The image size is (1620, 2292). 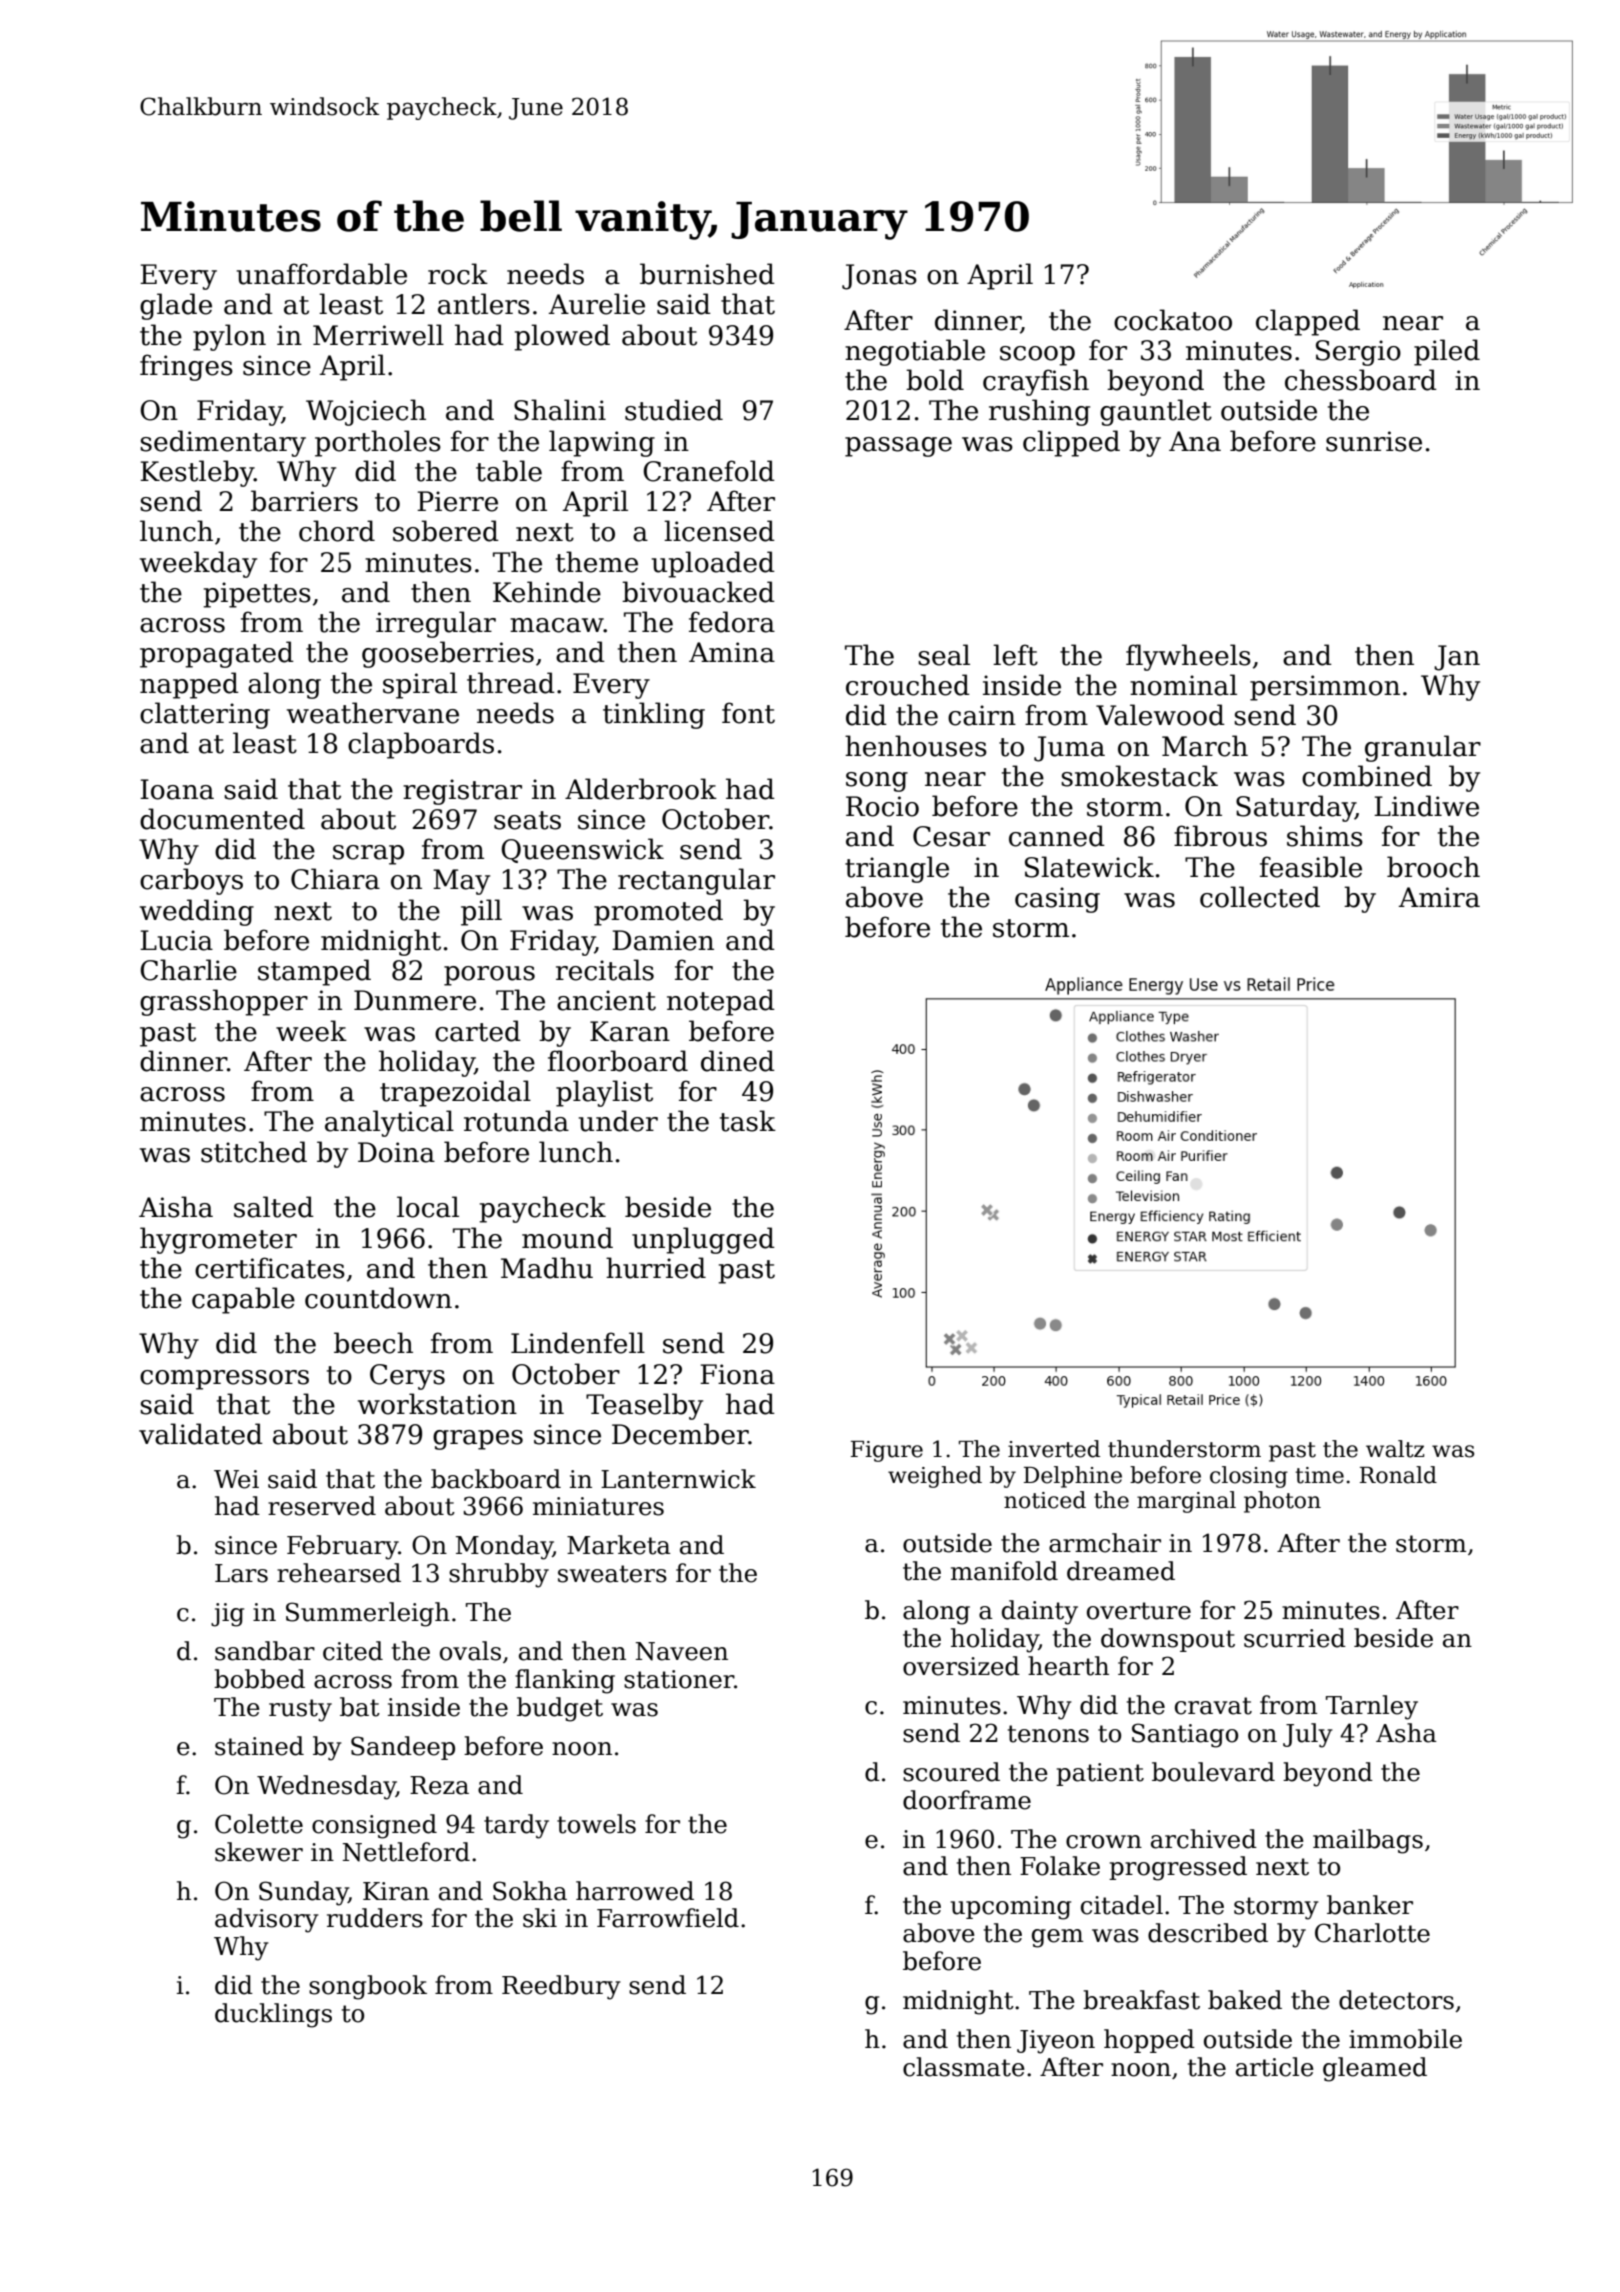 I want to click on Ronald, so click(x=1398, y=1475).
